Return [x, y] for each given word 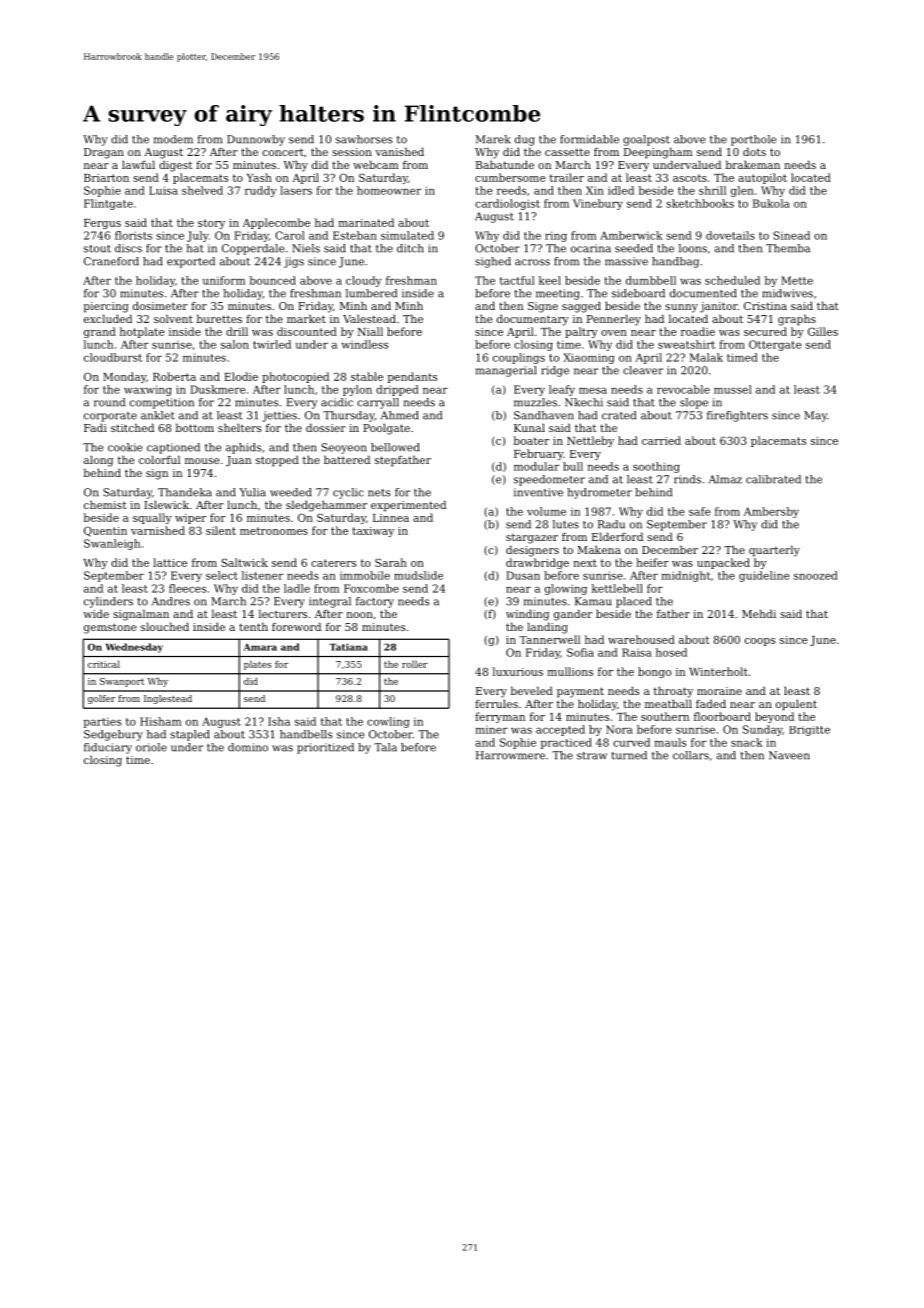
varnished [158, 530]
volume [546, 511]
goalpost [646, 140]
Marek [493, 139]
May [815, 416]
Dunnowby [256, 140]
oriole [151, 747]
